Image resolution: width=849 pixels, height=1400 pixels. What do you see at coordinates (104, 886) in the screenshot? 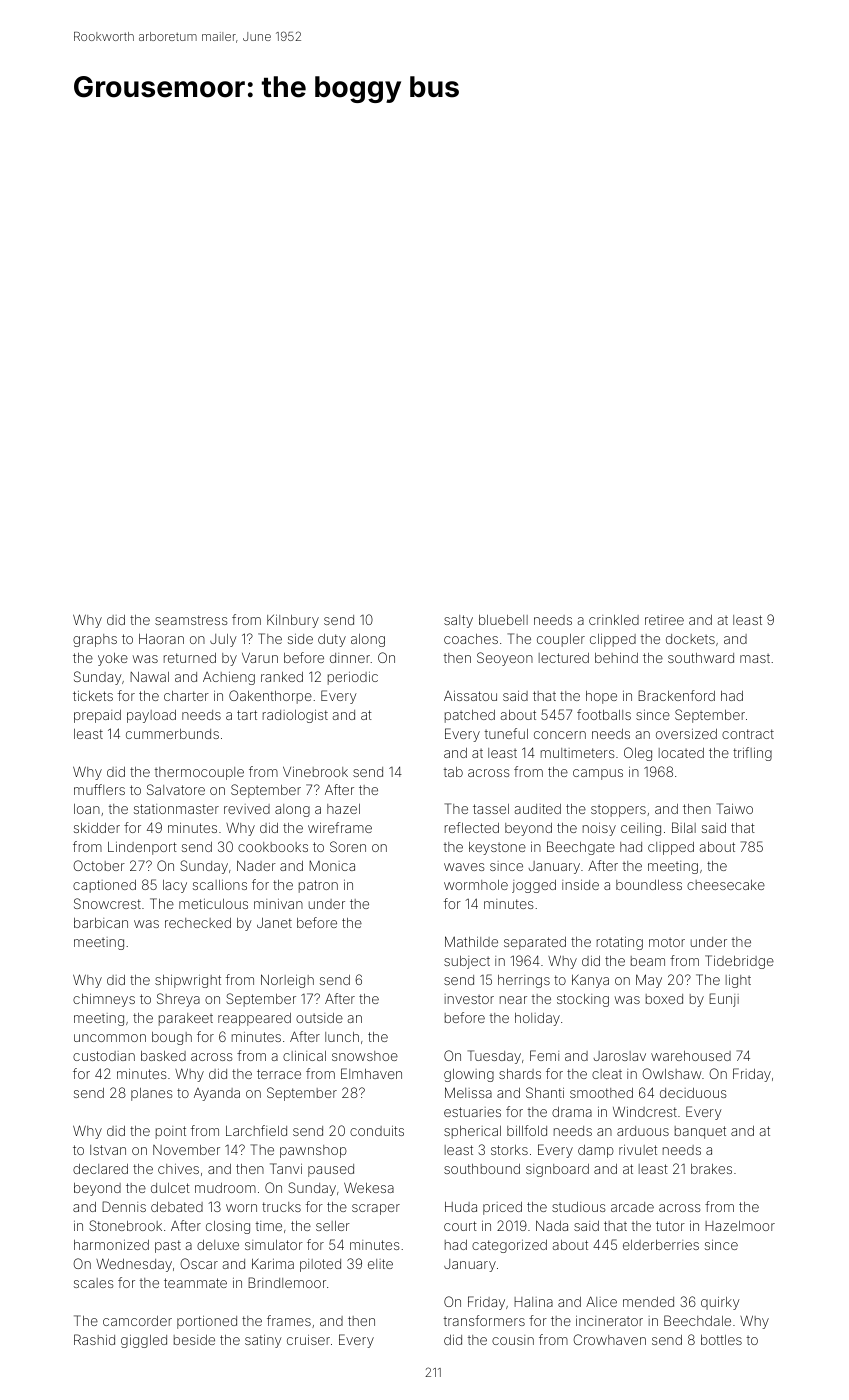
I see `captioned` at bounding box center [104, 886].
